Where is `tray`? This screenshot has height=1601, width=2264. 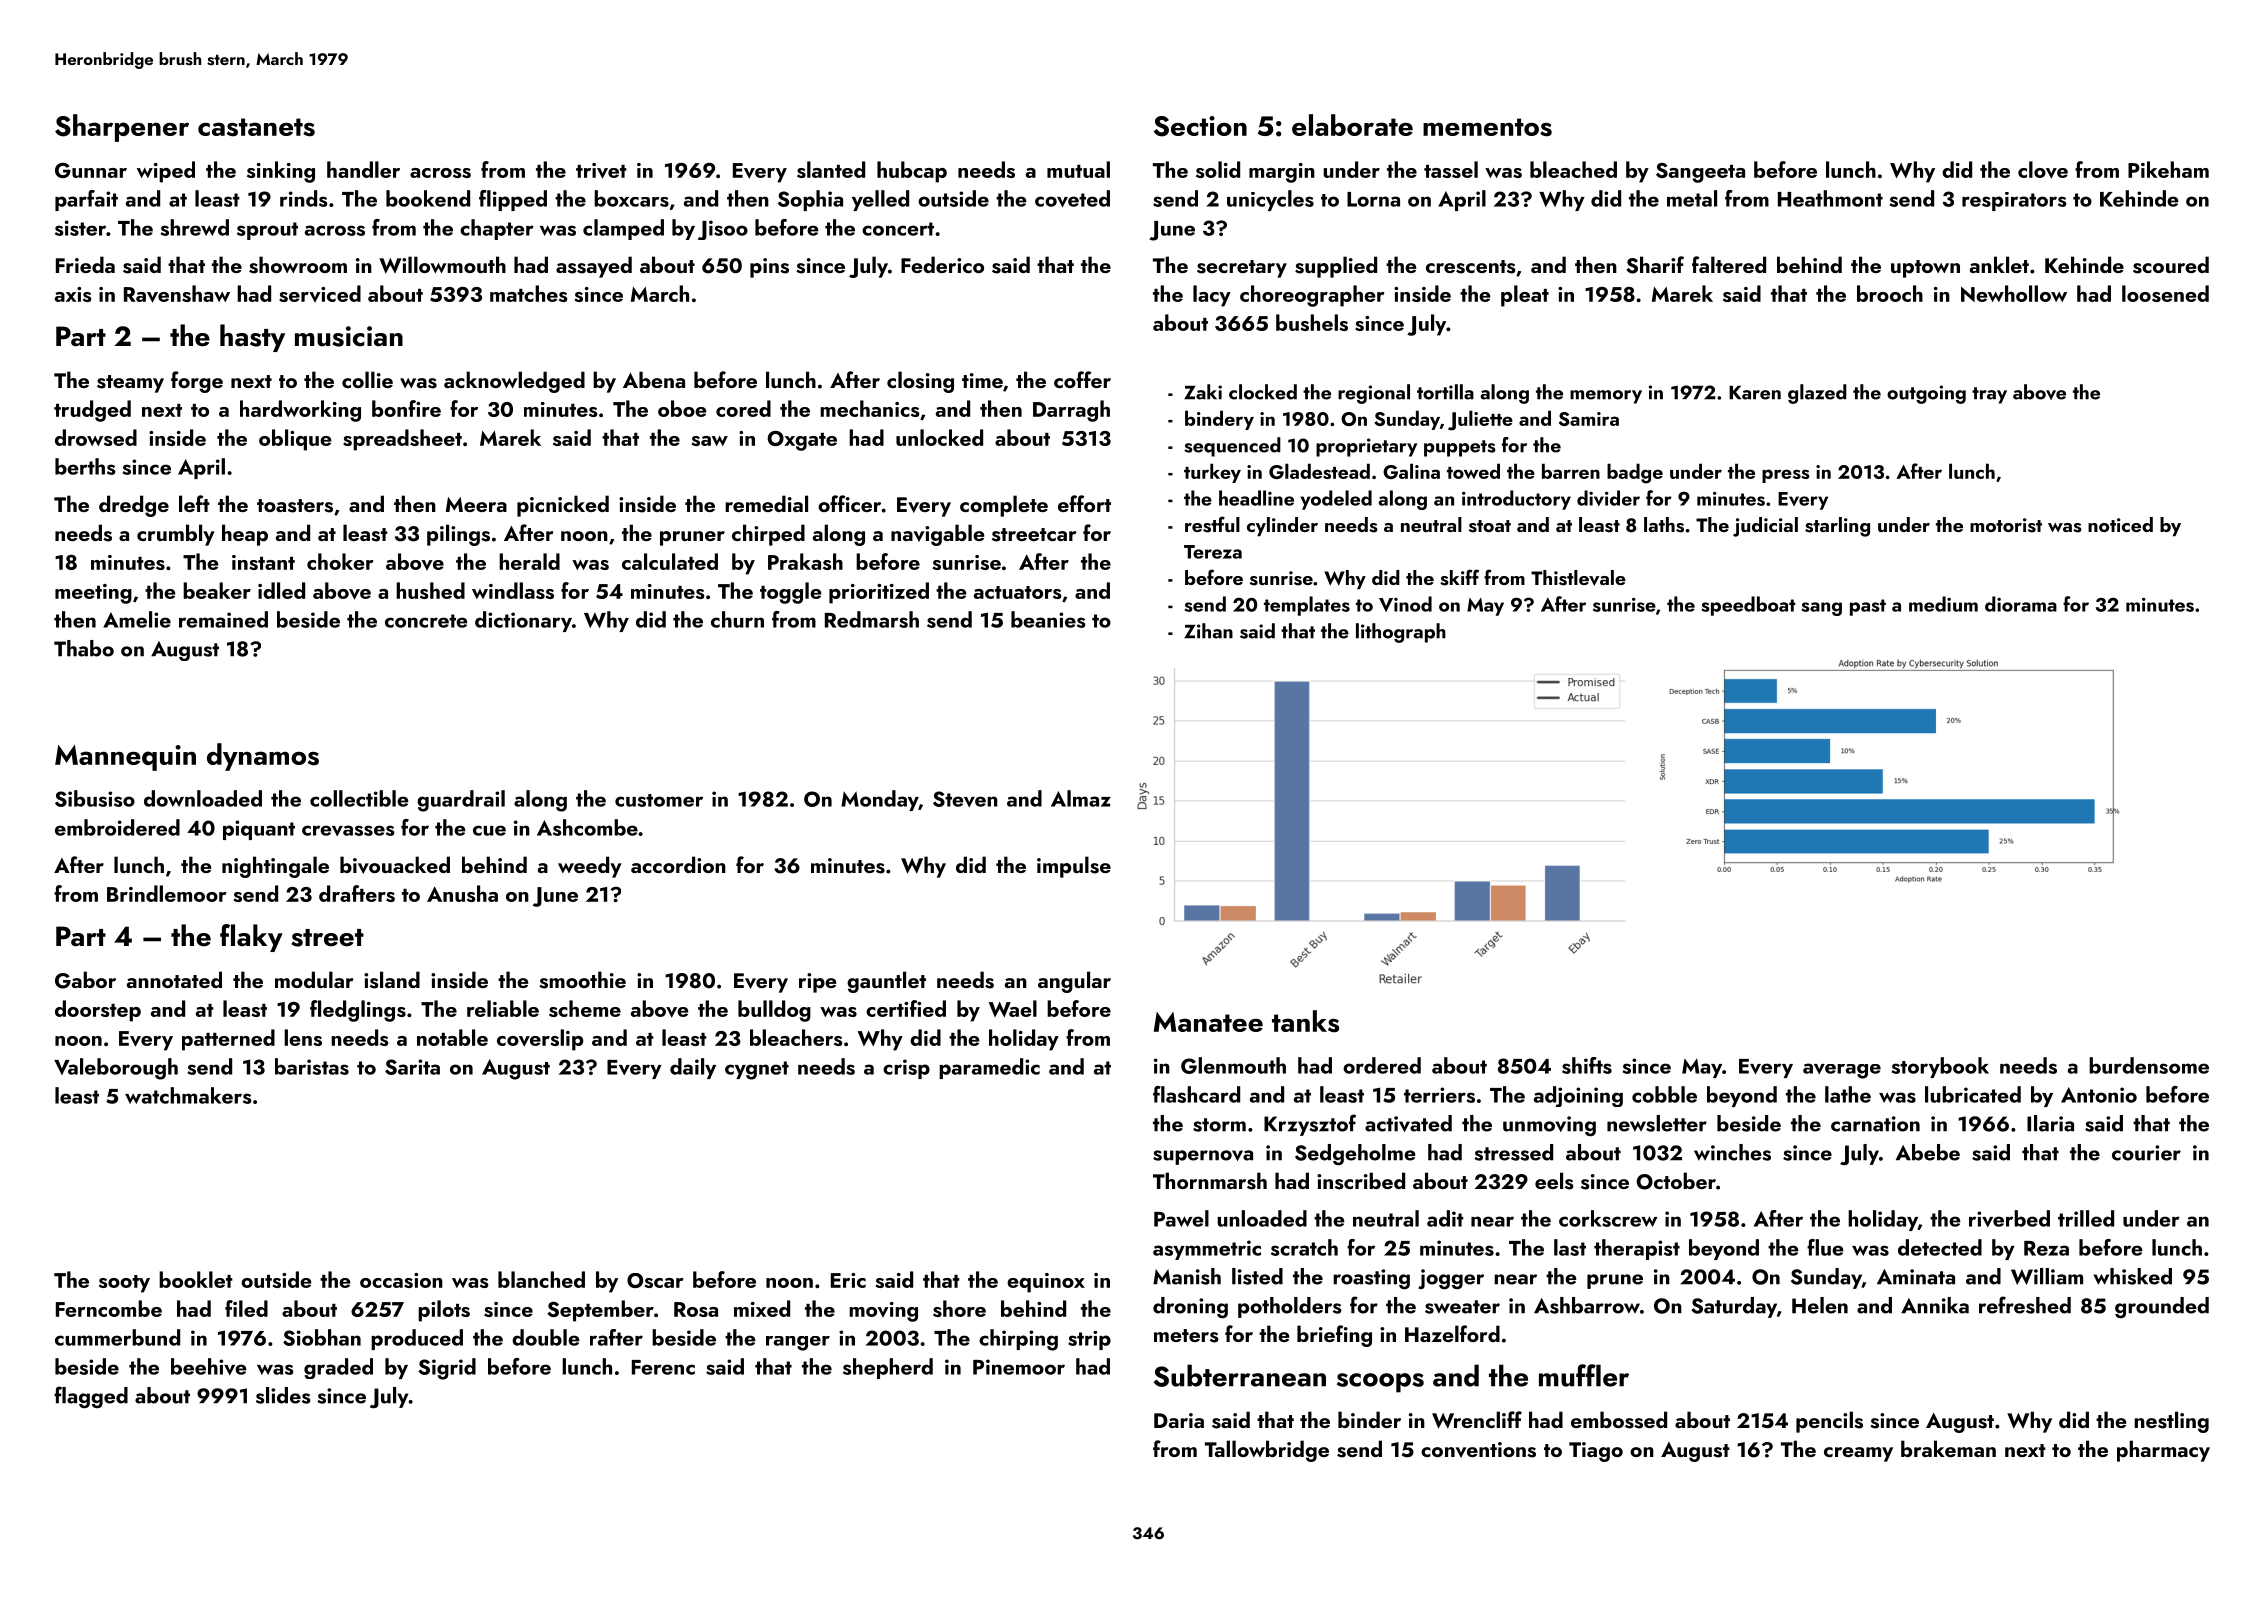
tray is located at coordinates (1989, 395).
